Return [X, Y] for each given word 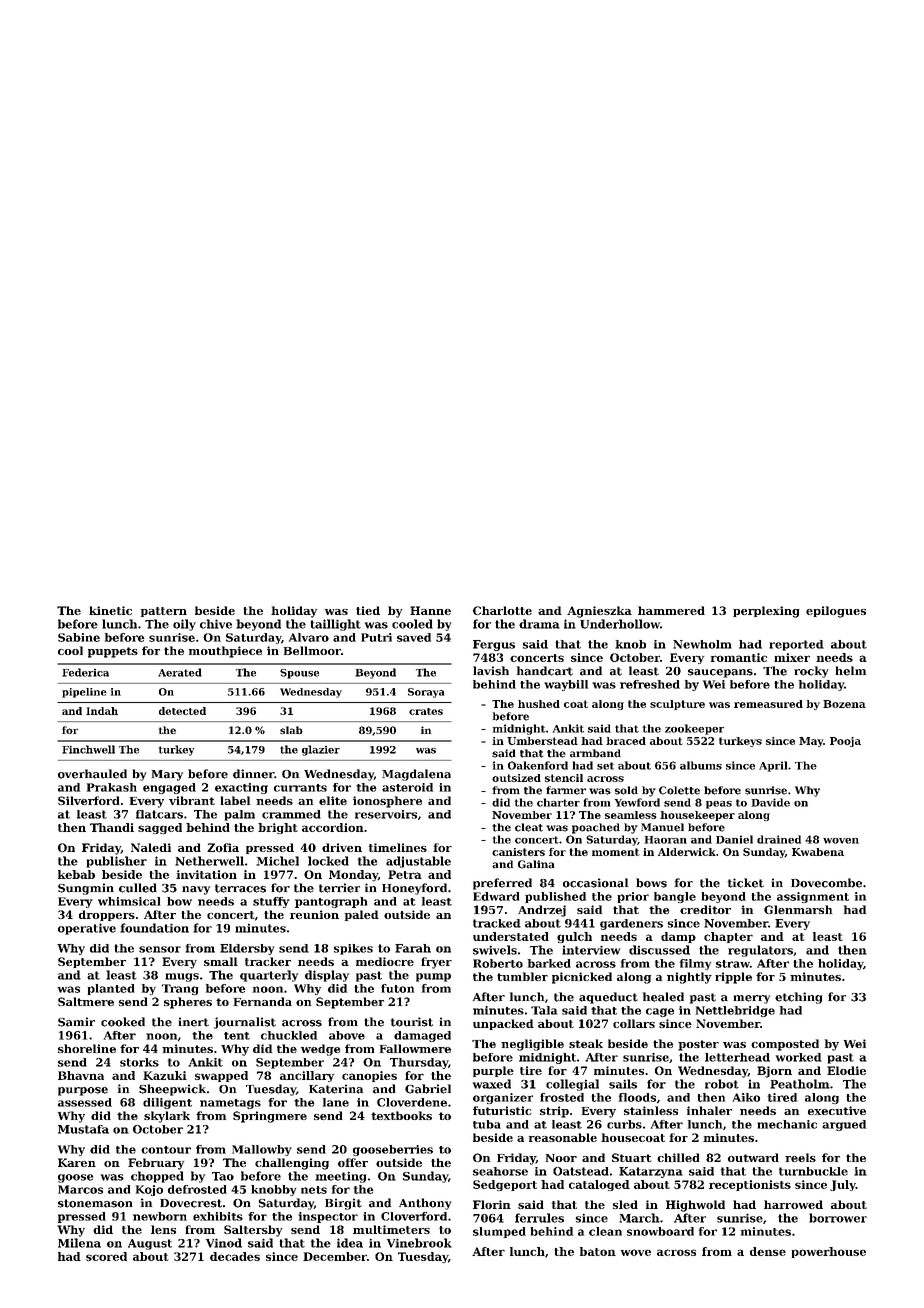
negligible [532, 1045]
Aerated [180, 672]
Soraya [426, 693]
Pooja [845, 742]
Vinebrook [419, 1243]
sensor [160, 949]
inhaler [709, 1110]
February [156, 1164]
